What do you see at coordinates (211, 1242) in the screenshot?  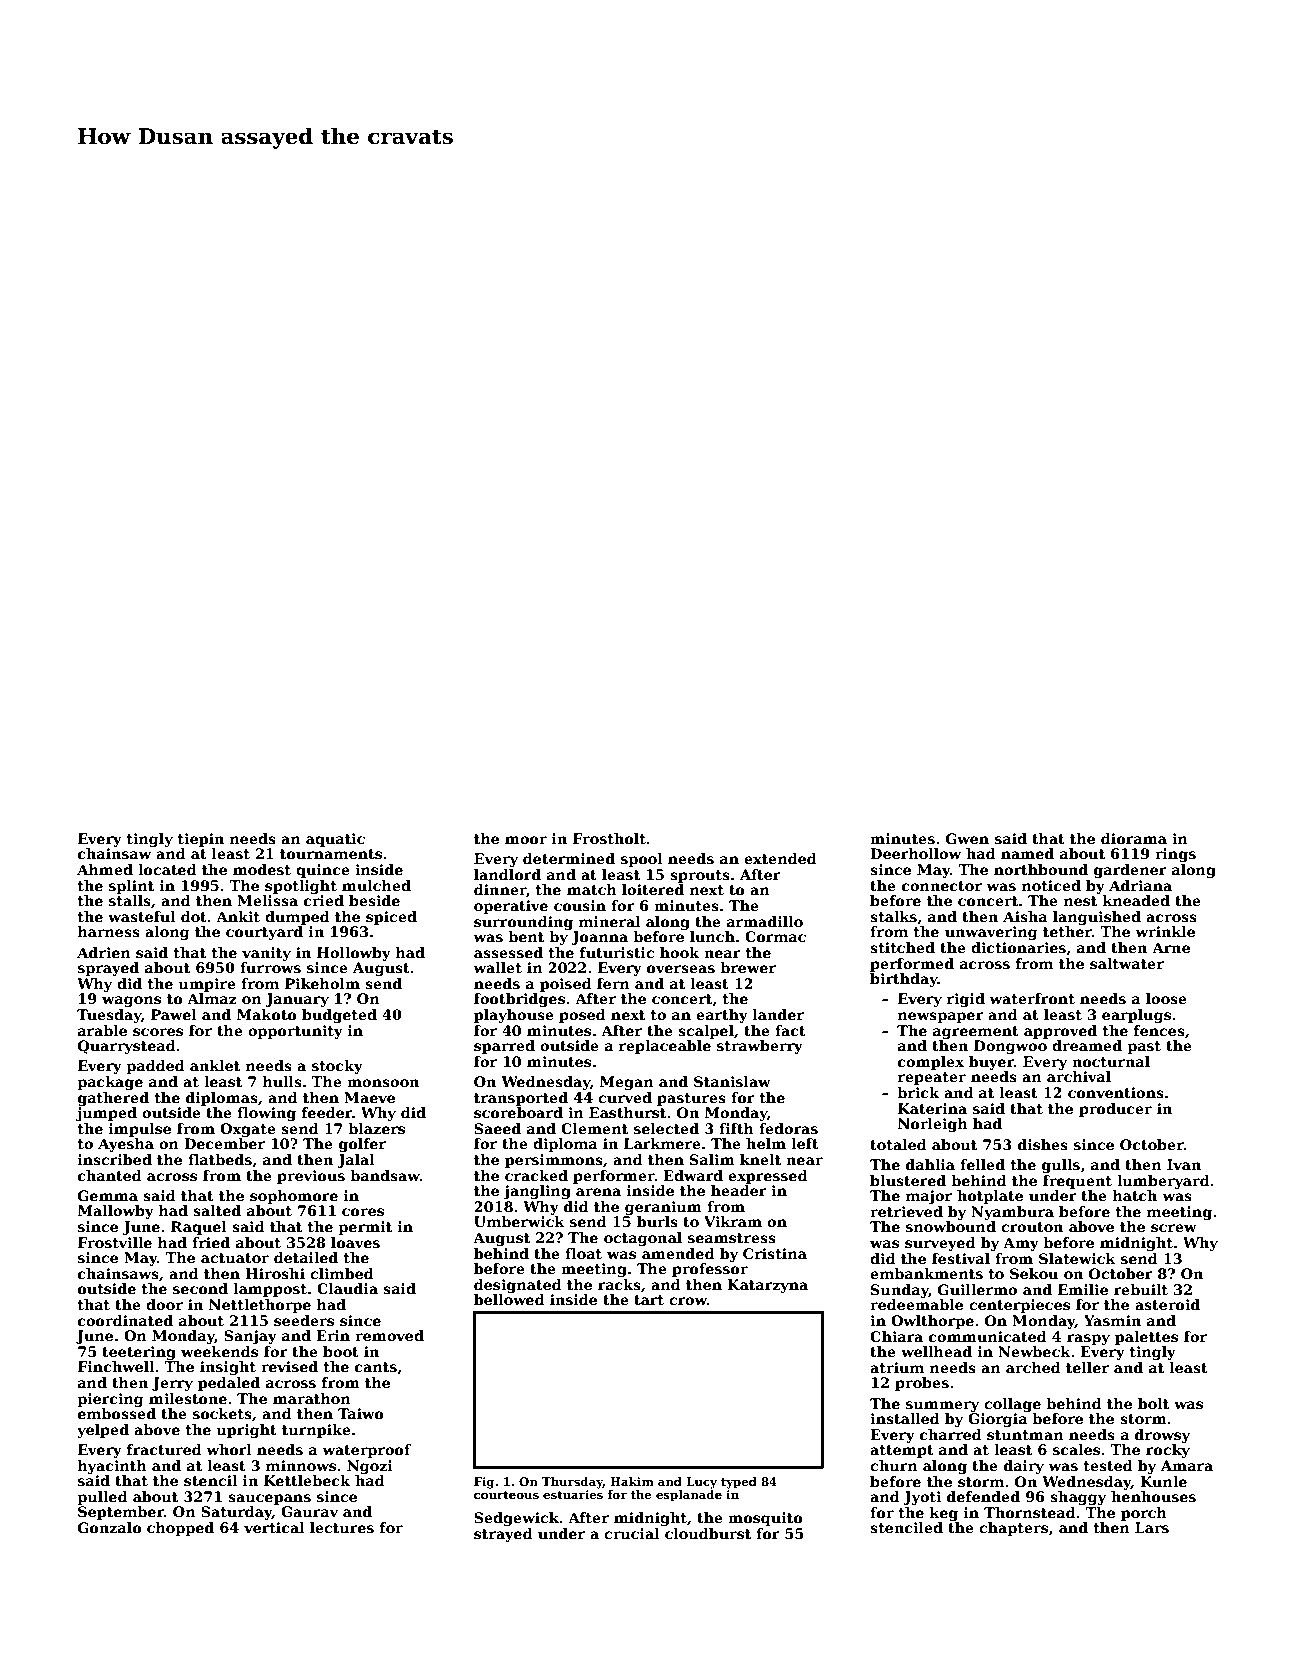 I see `fried` at bounding box center [211, 1242].
